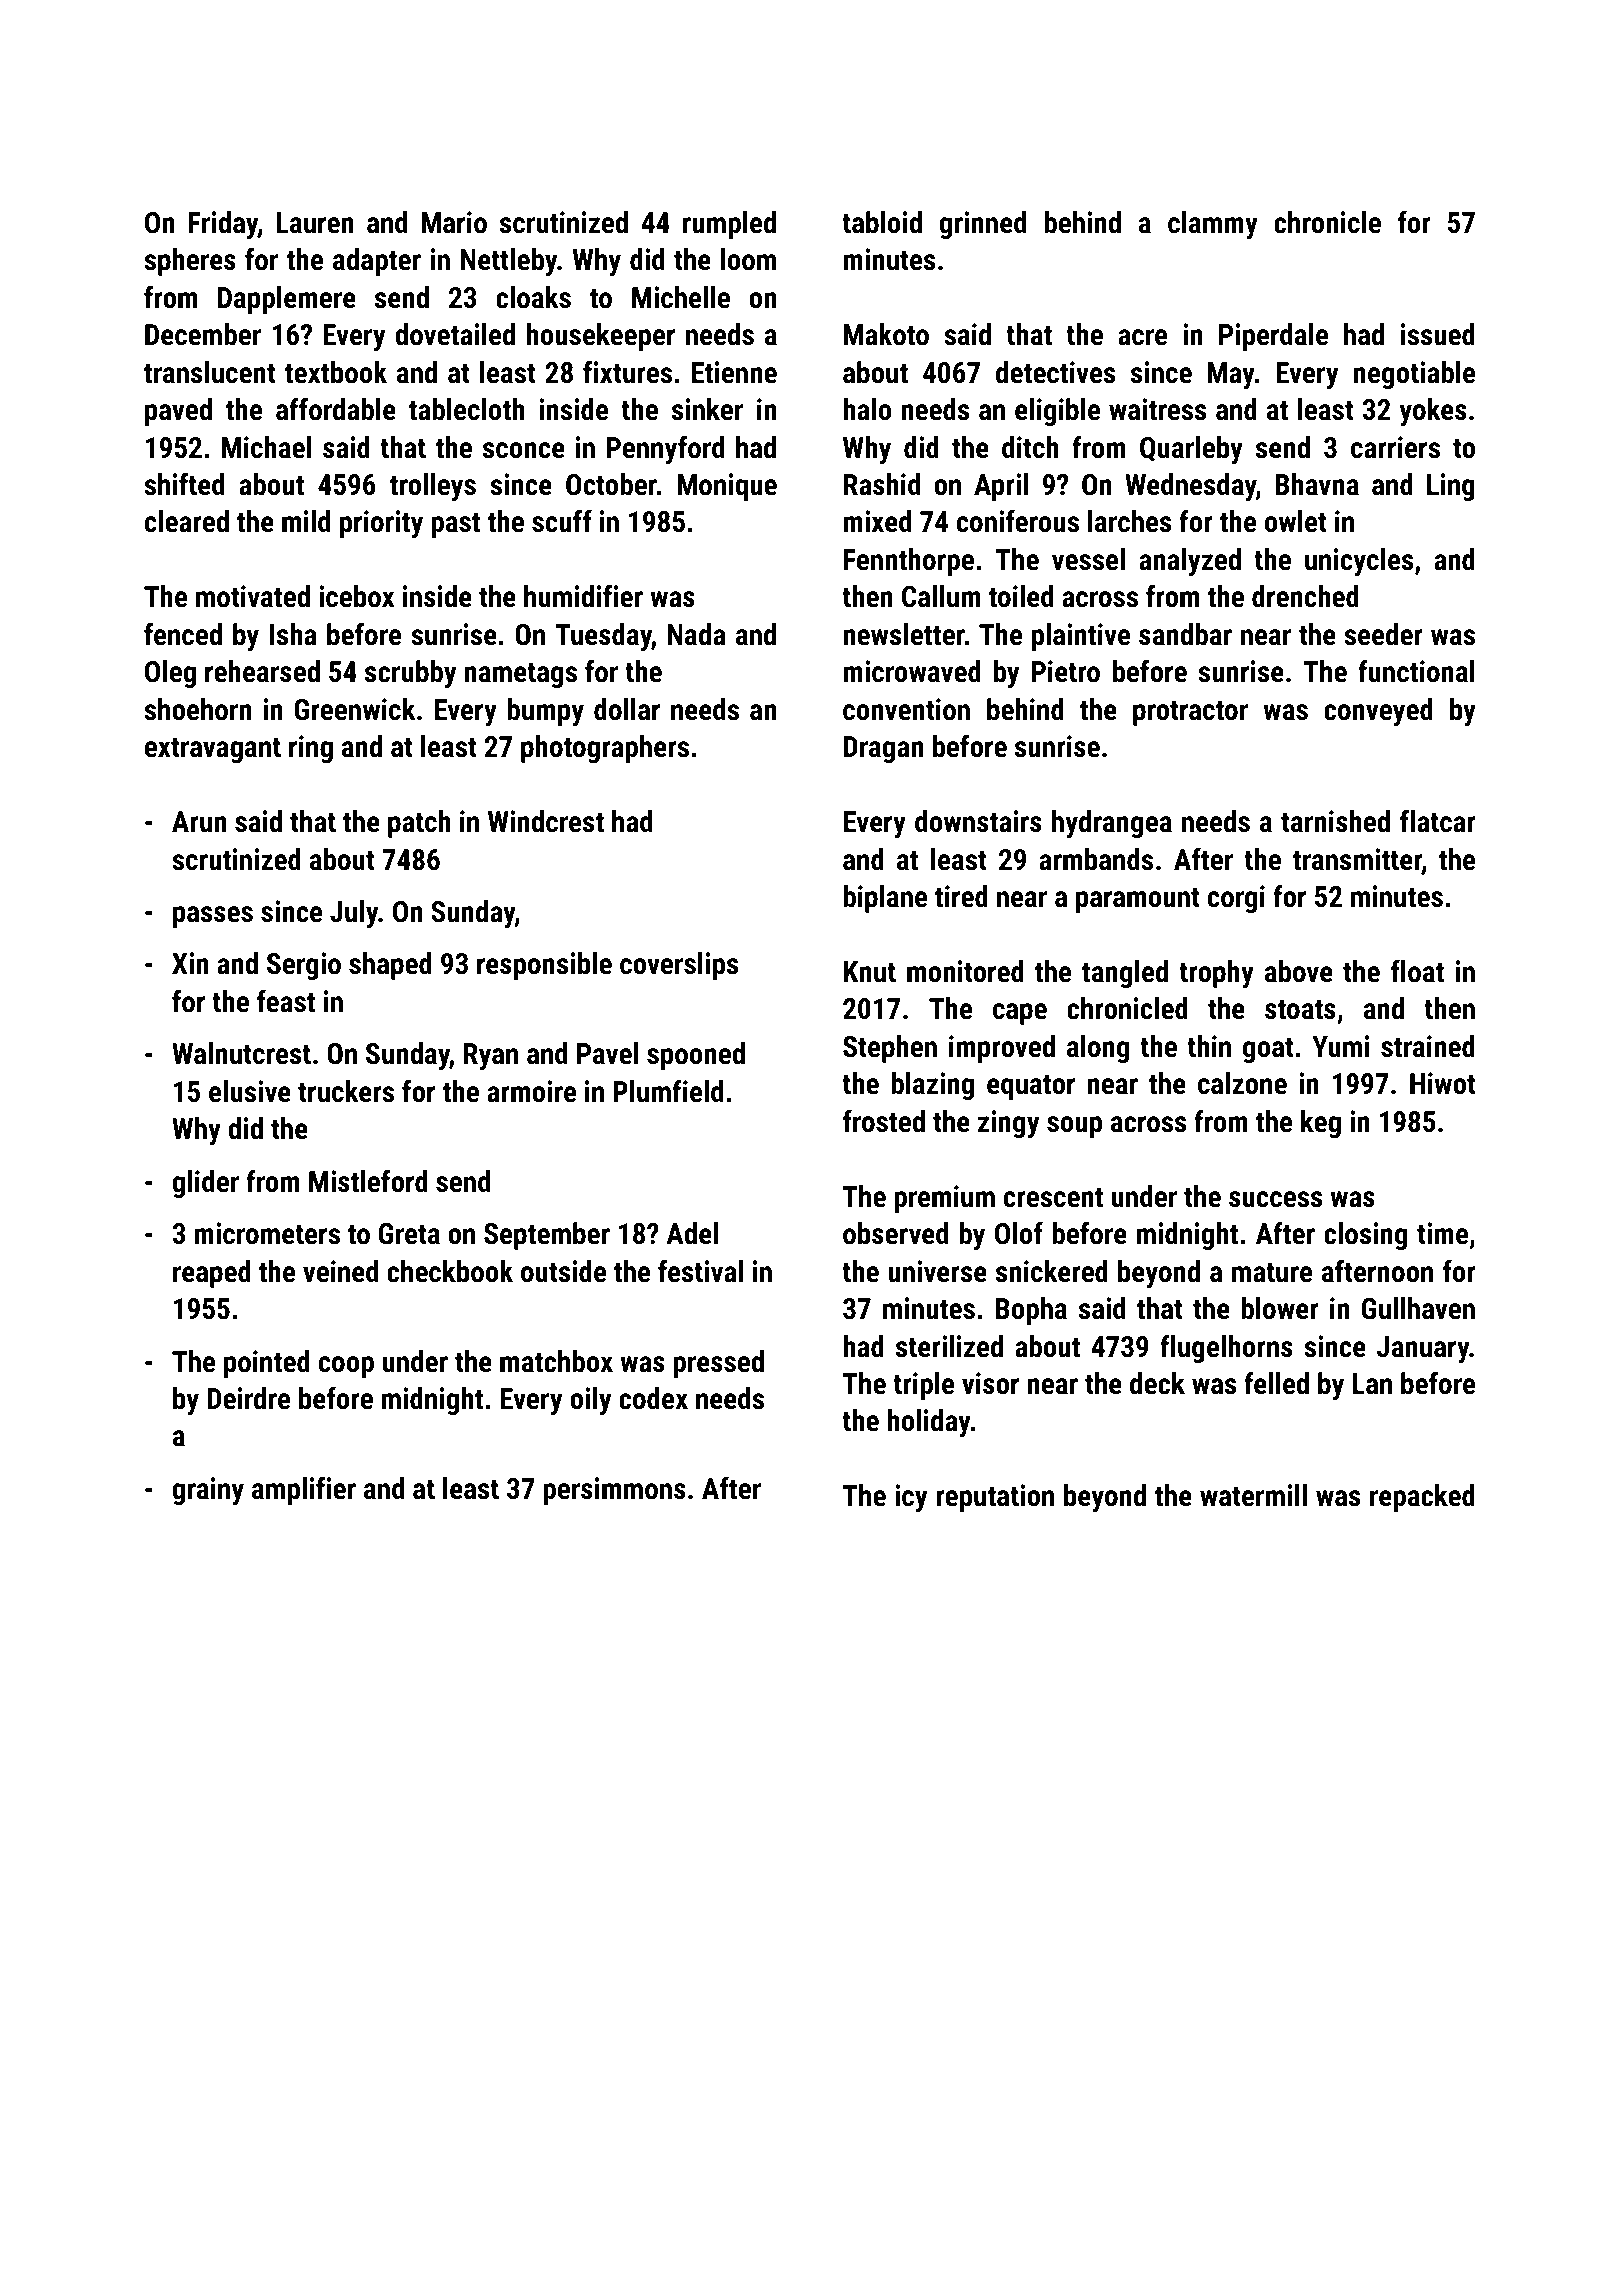 This image has width=1620, height=2292. What do you see at coordinates (895, 1233) in the image?
I see `observed` at bounding box center [895, 1233].
